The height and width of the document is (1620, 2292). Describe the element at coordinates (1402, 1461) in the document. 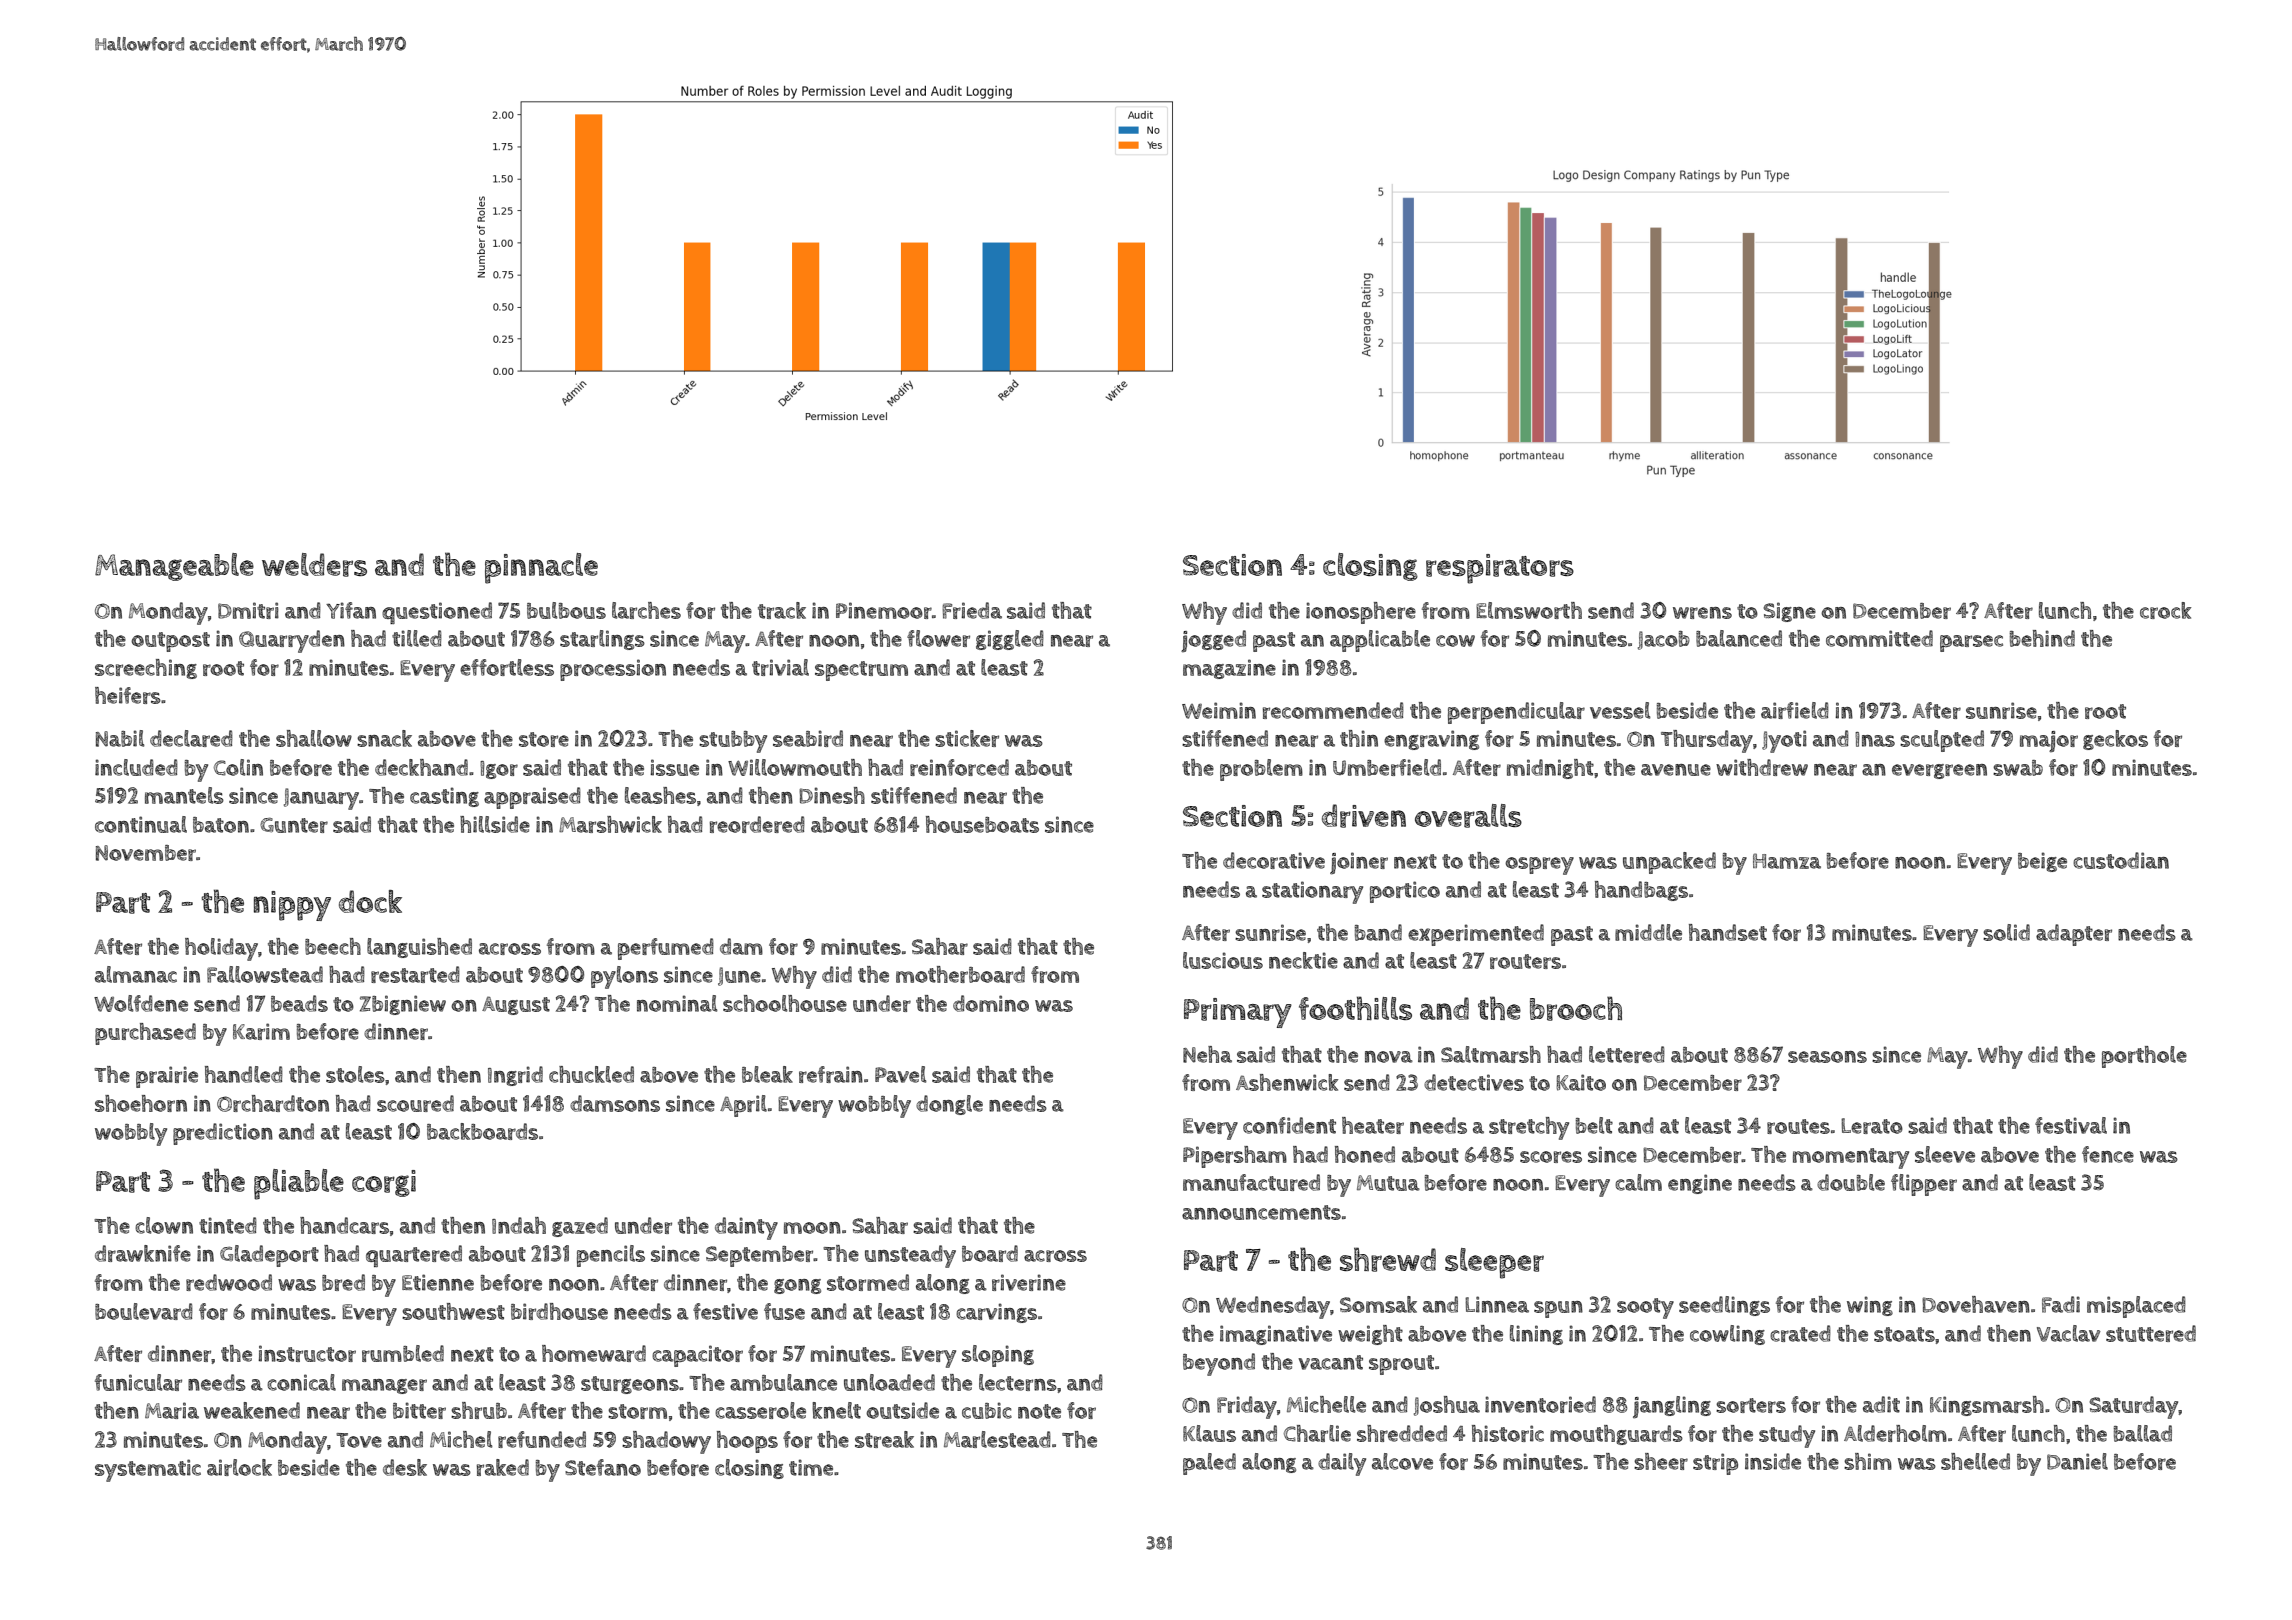

I see `alcove` at that location.
